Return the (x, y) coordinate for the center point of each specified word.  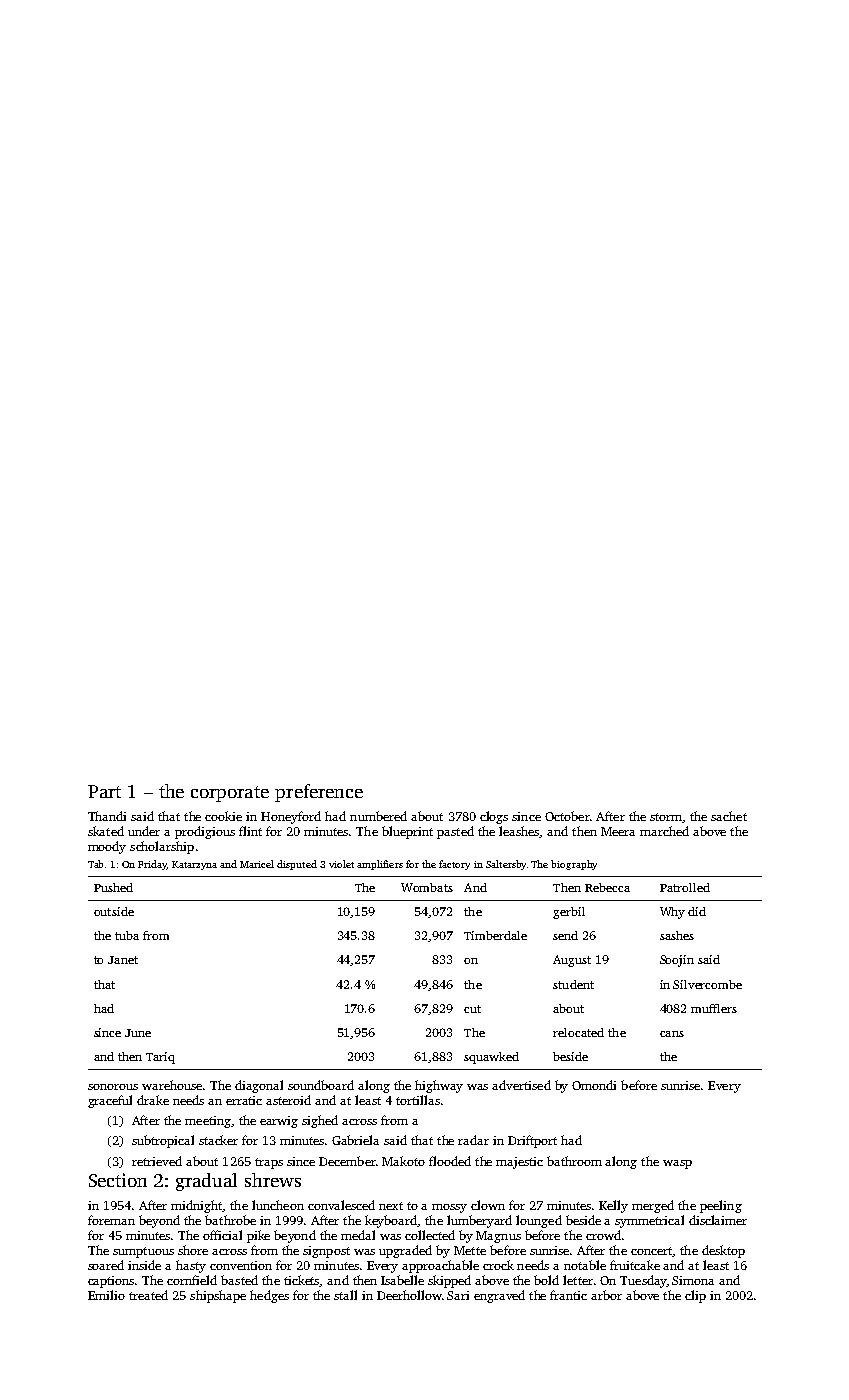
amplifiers (380, 865)
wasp (677, 1164)
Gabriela (355, 1140)
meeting (208, 1122)
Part (104, 791)
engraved (499, 1296)
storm (666, 818)
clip (695, 1296)
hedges (269, 1296)
